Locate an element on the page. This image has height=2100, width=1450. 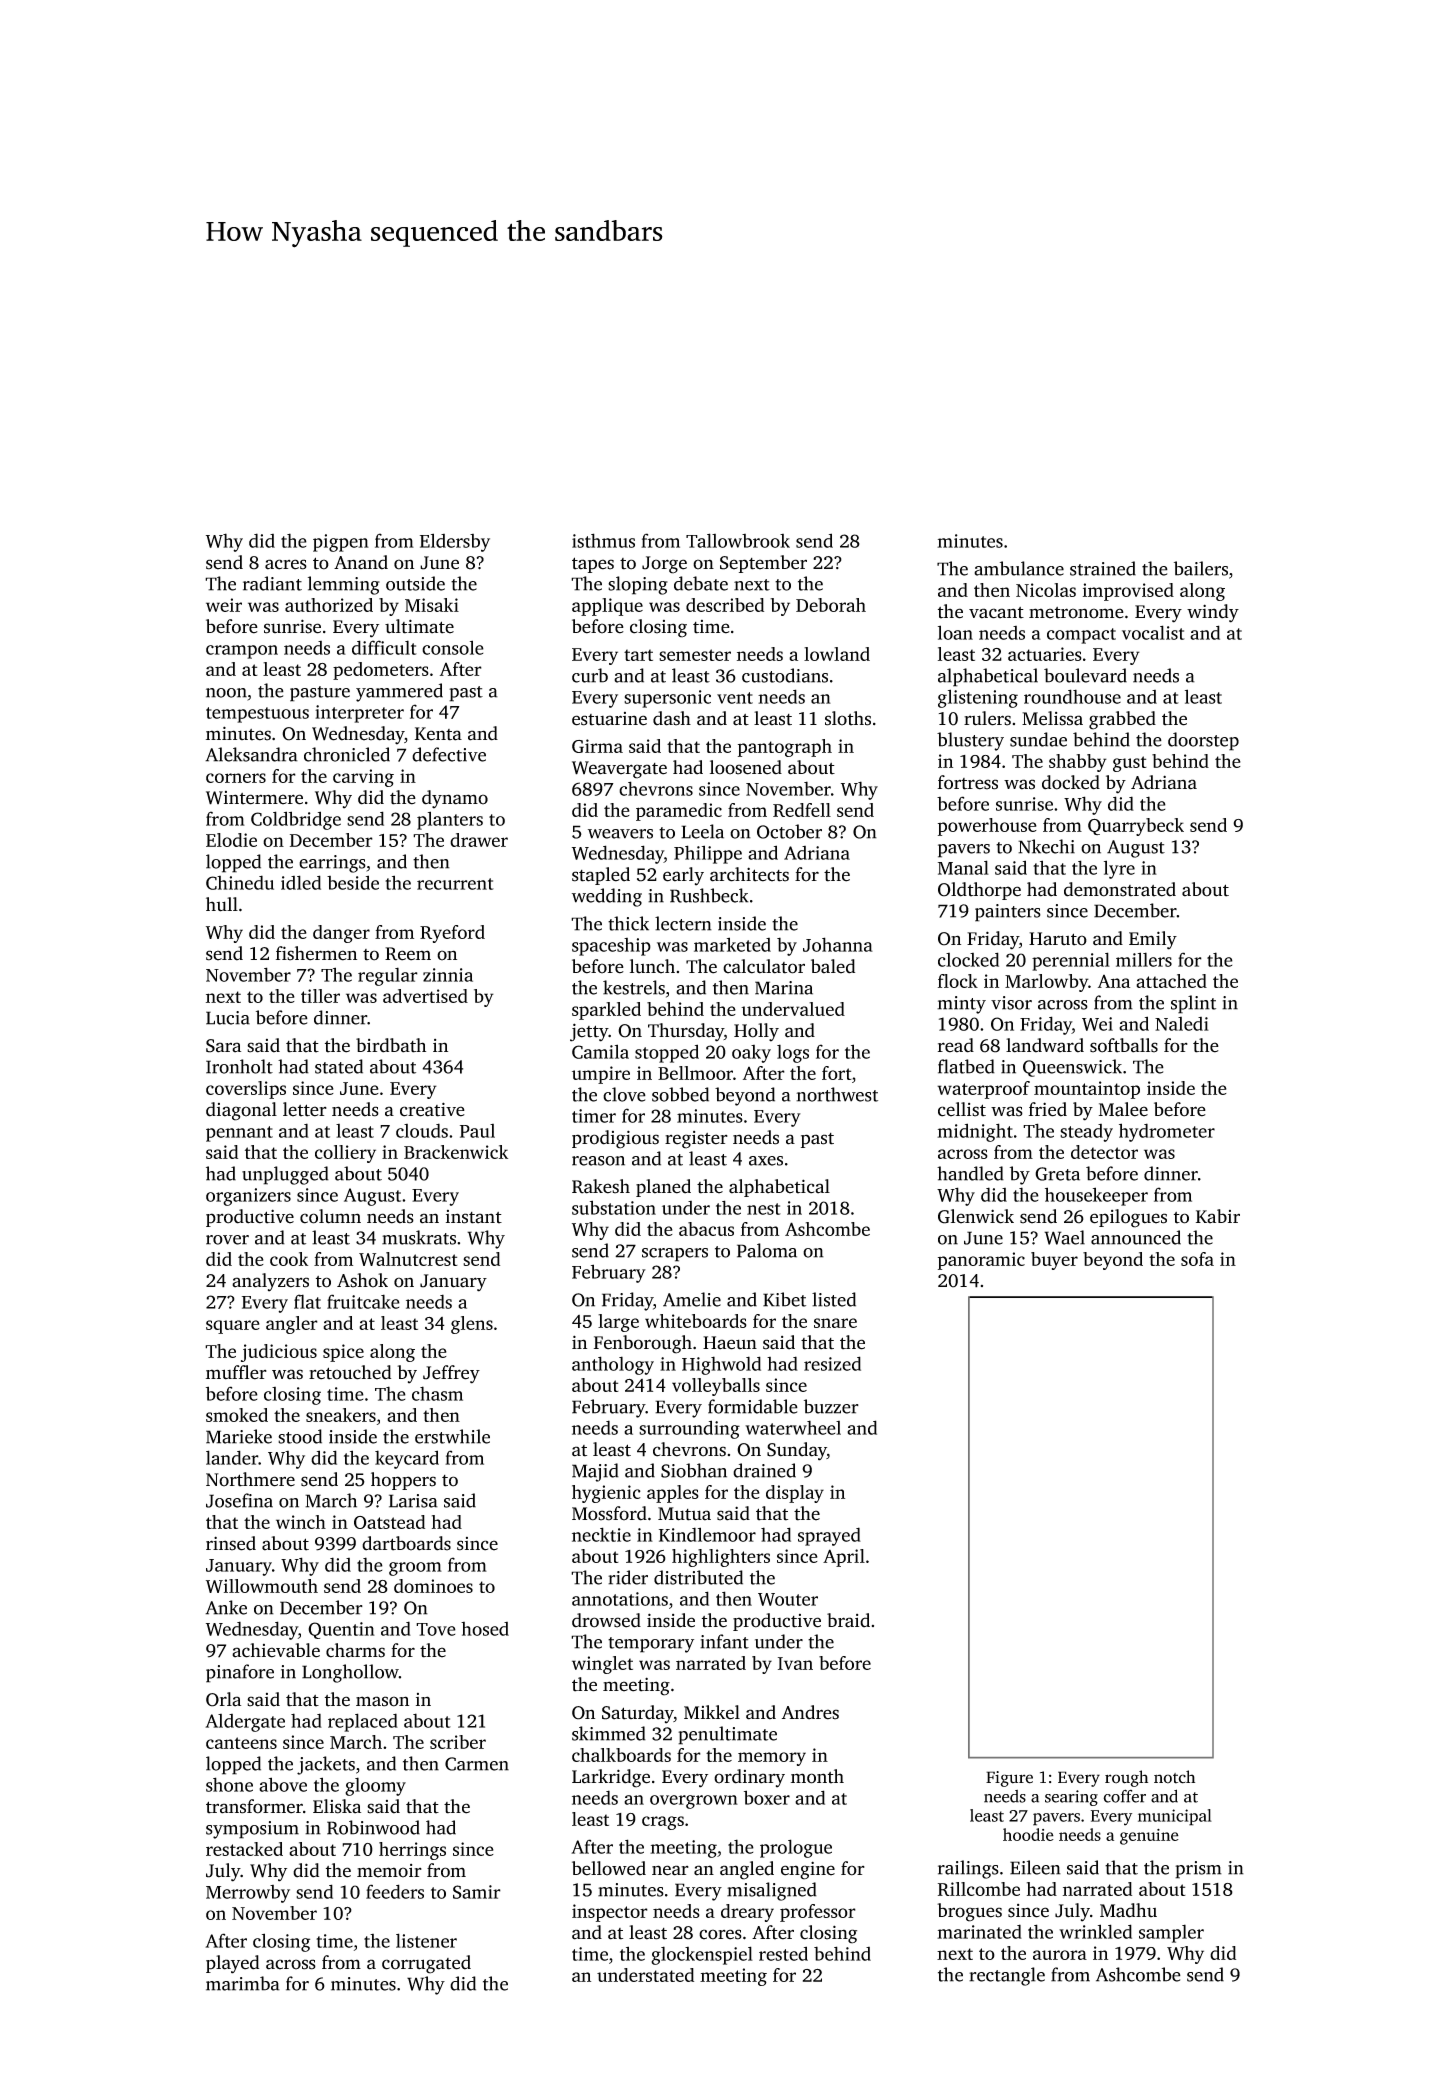
Thursday is located at coordinates (686, 1032).
